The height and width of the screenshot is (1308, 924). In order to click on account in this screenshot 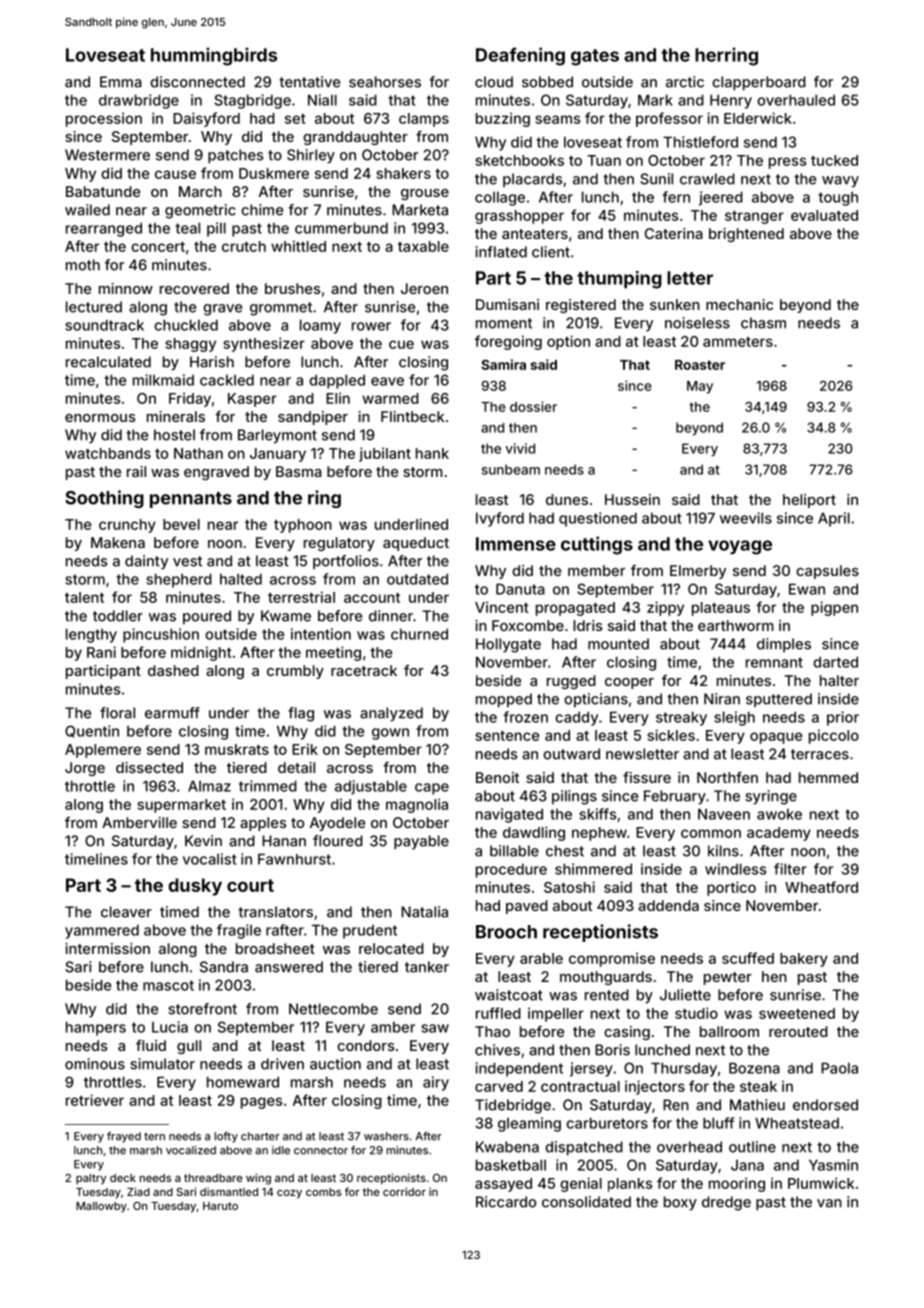, I will do `click(372, 598)`.
